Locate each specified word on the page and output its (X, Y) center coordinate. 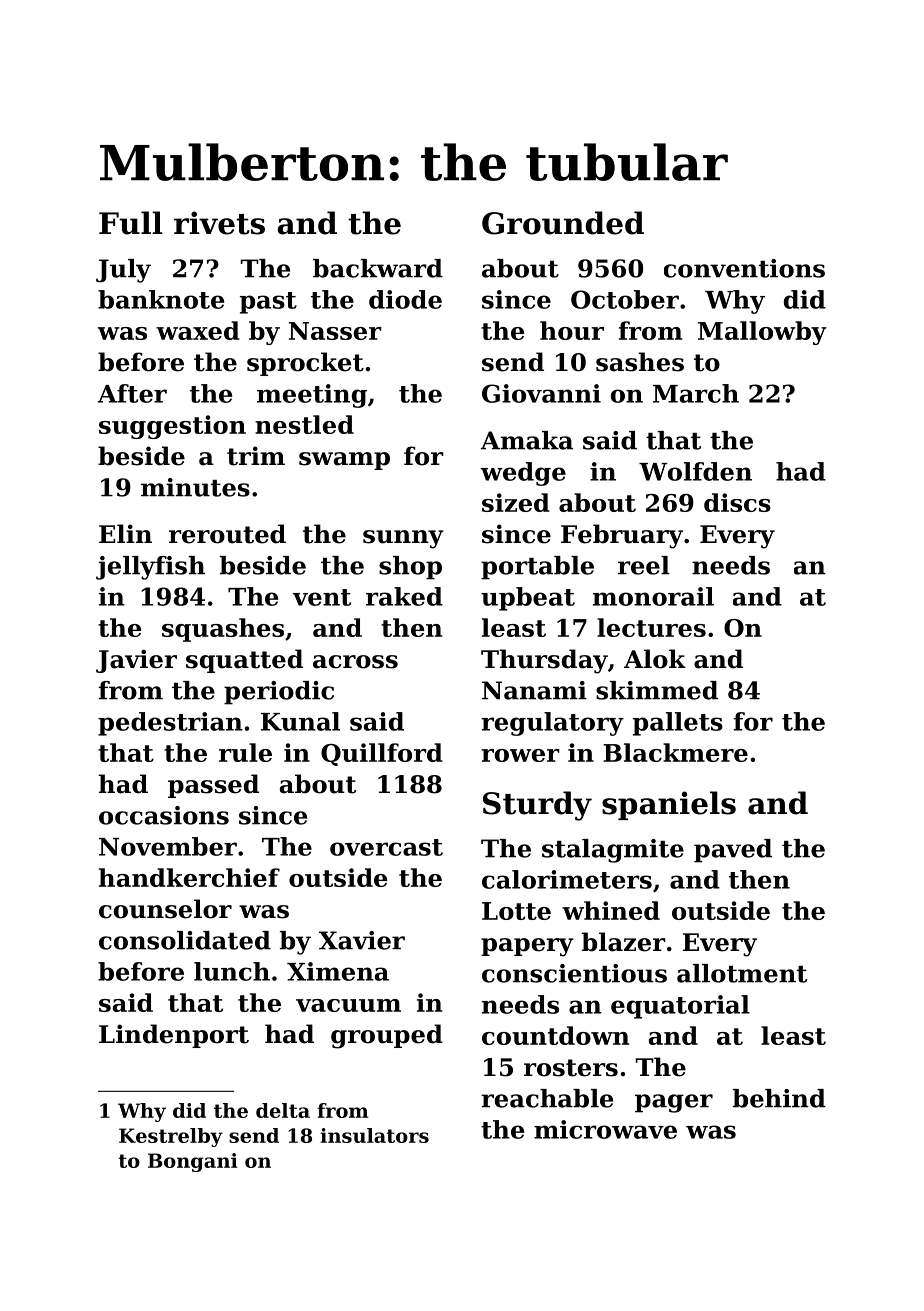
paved (733, 851)
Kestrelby (171, 1137)
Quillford (382, 754)
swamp (344, 461)
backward (378, 268)
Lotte (516, 911)
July (123, 271)
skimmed (657, 690)
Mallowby (762, 333)
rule (245, 752)
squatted (244, 661)
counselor (165, 909)
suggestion (172, 427)
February (622, 536)
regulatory (552, 724)
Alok (655, 659)
